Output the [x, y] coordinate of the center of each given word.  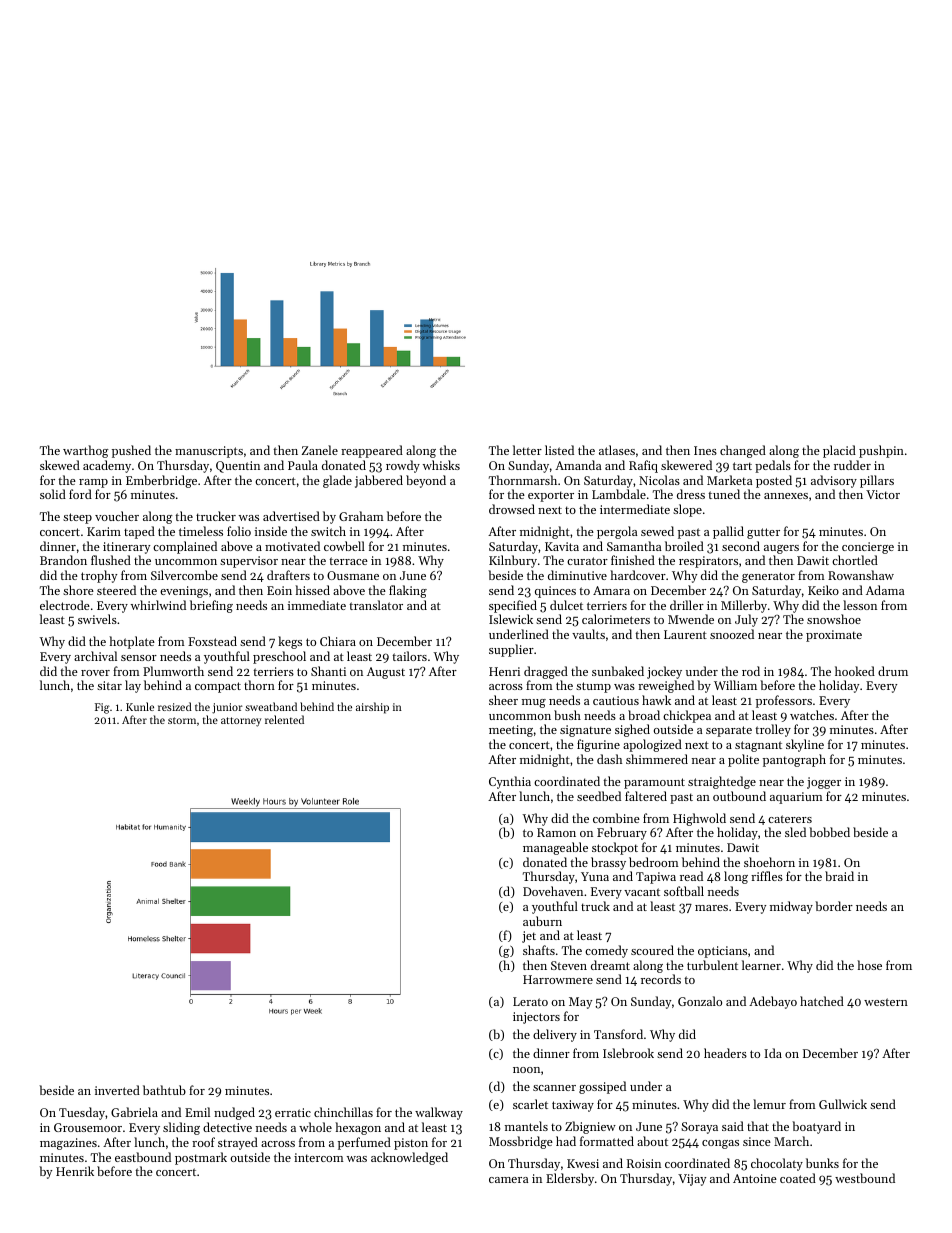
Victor [883, 494]
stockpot [615, 848]
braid [839, 876]
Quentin [238, 467]
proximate [834, 636]
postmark [201, 1158]
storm [182, 720]
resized [175, 706]
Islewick [511, 619]
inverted [117, 1090]
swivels [97, 619]
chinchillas [343, 1112]
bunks [822, 1163]
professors [784, 701]
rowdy [403, 466]
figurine [598, 745]
